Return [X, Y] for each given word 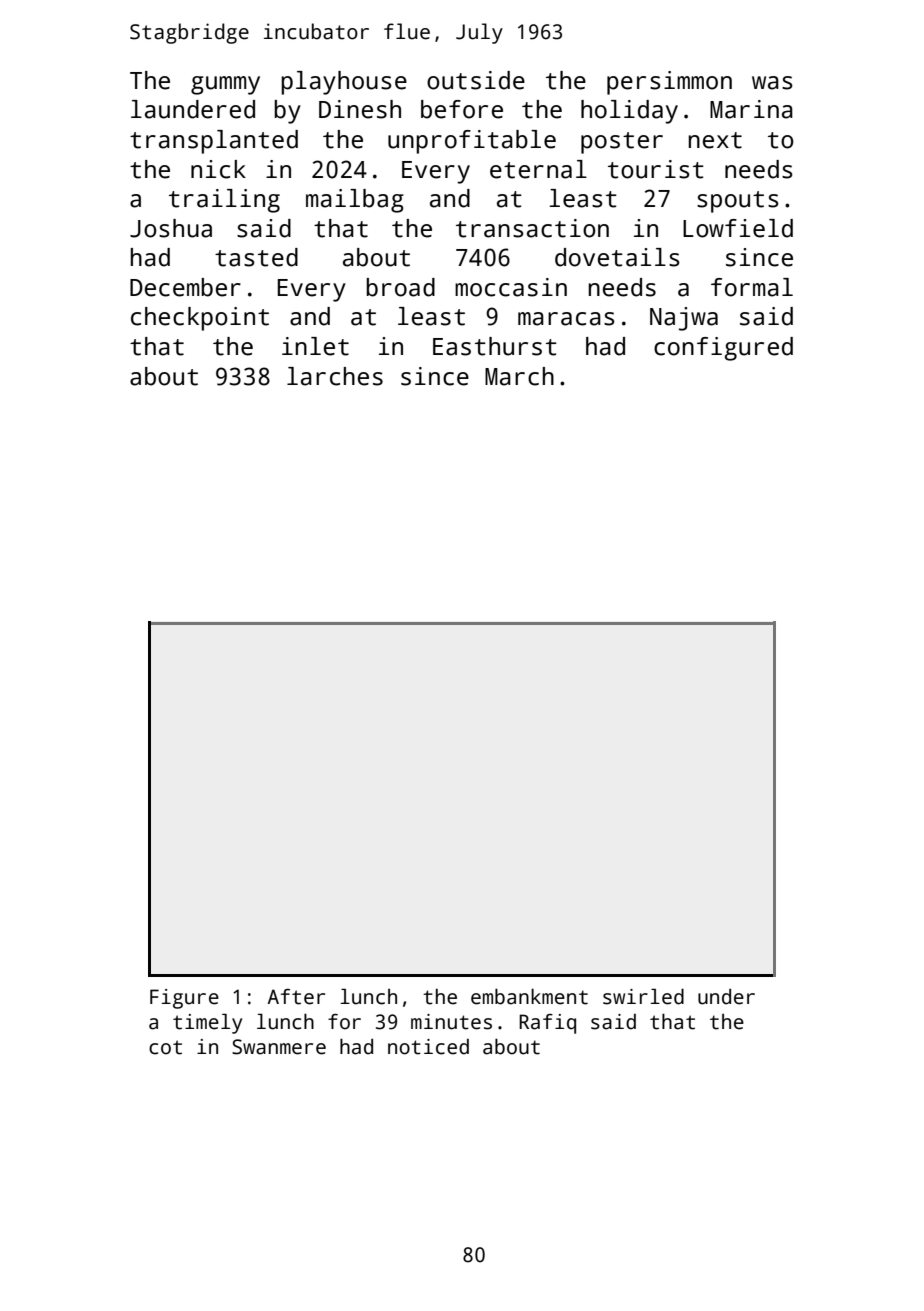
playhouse [344, 83]
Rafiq [547, 1024]
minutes [451, 1022]
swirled [643, 996]
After [296, 997]
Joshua [171, 228]
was [772, 83]
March [519, 376]
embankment [529, 997]
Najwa [684, 319]
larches [335, 376]
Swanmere [279, 1047]
